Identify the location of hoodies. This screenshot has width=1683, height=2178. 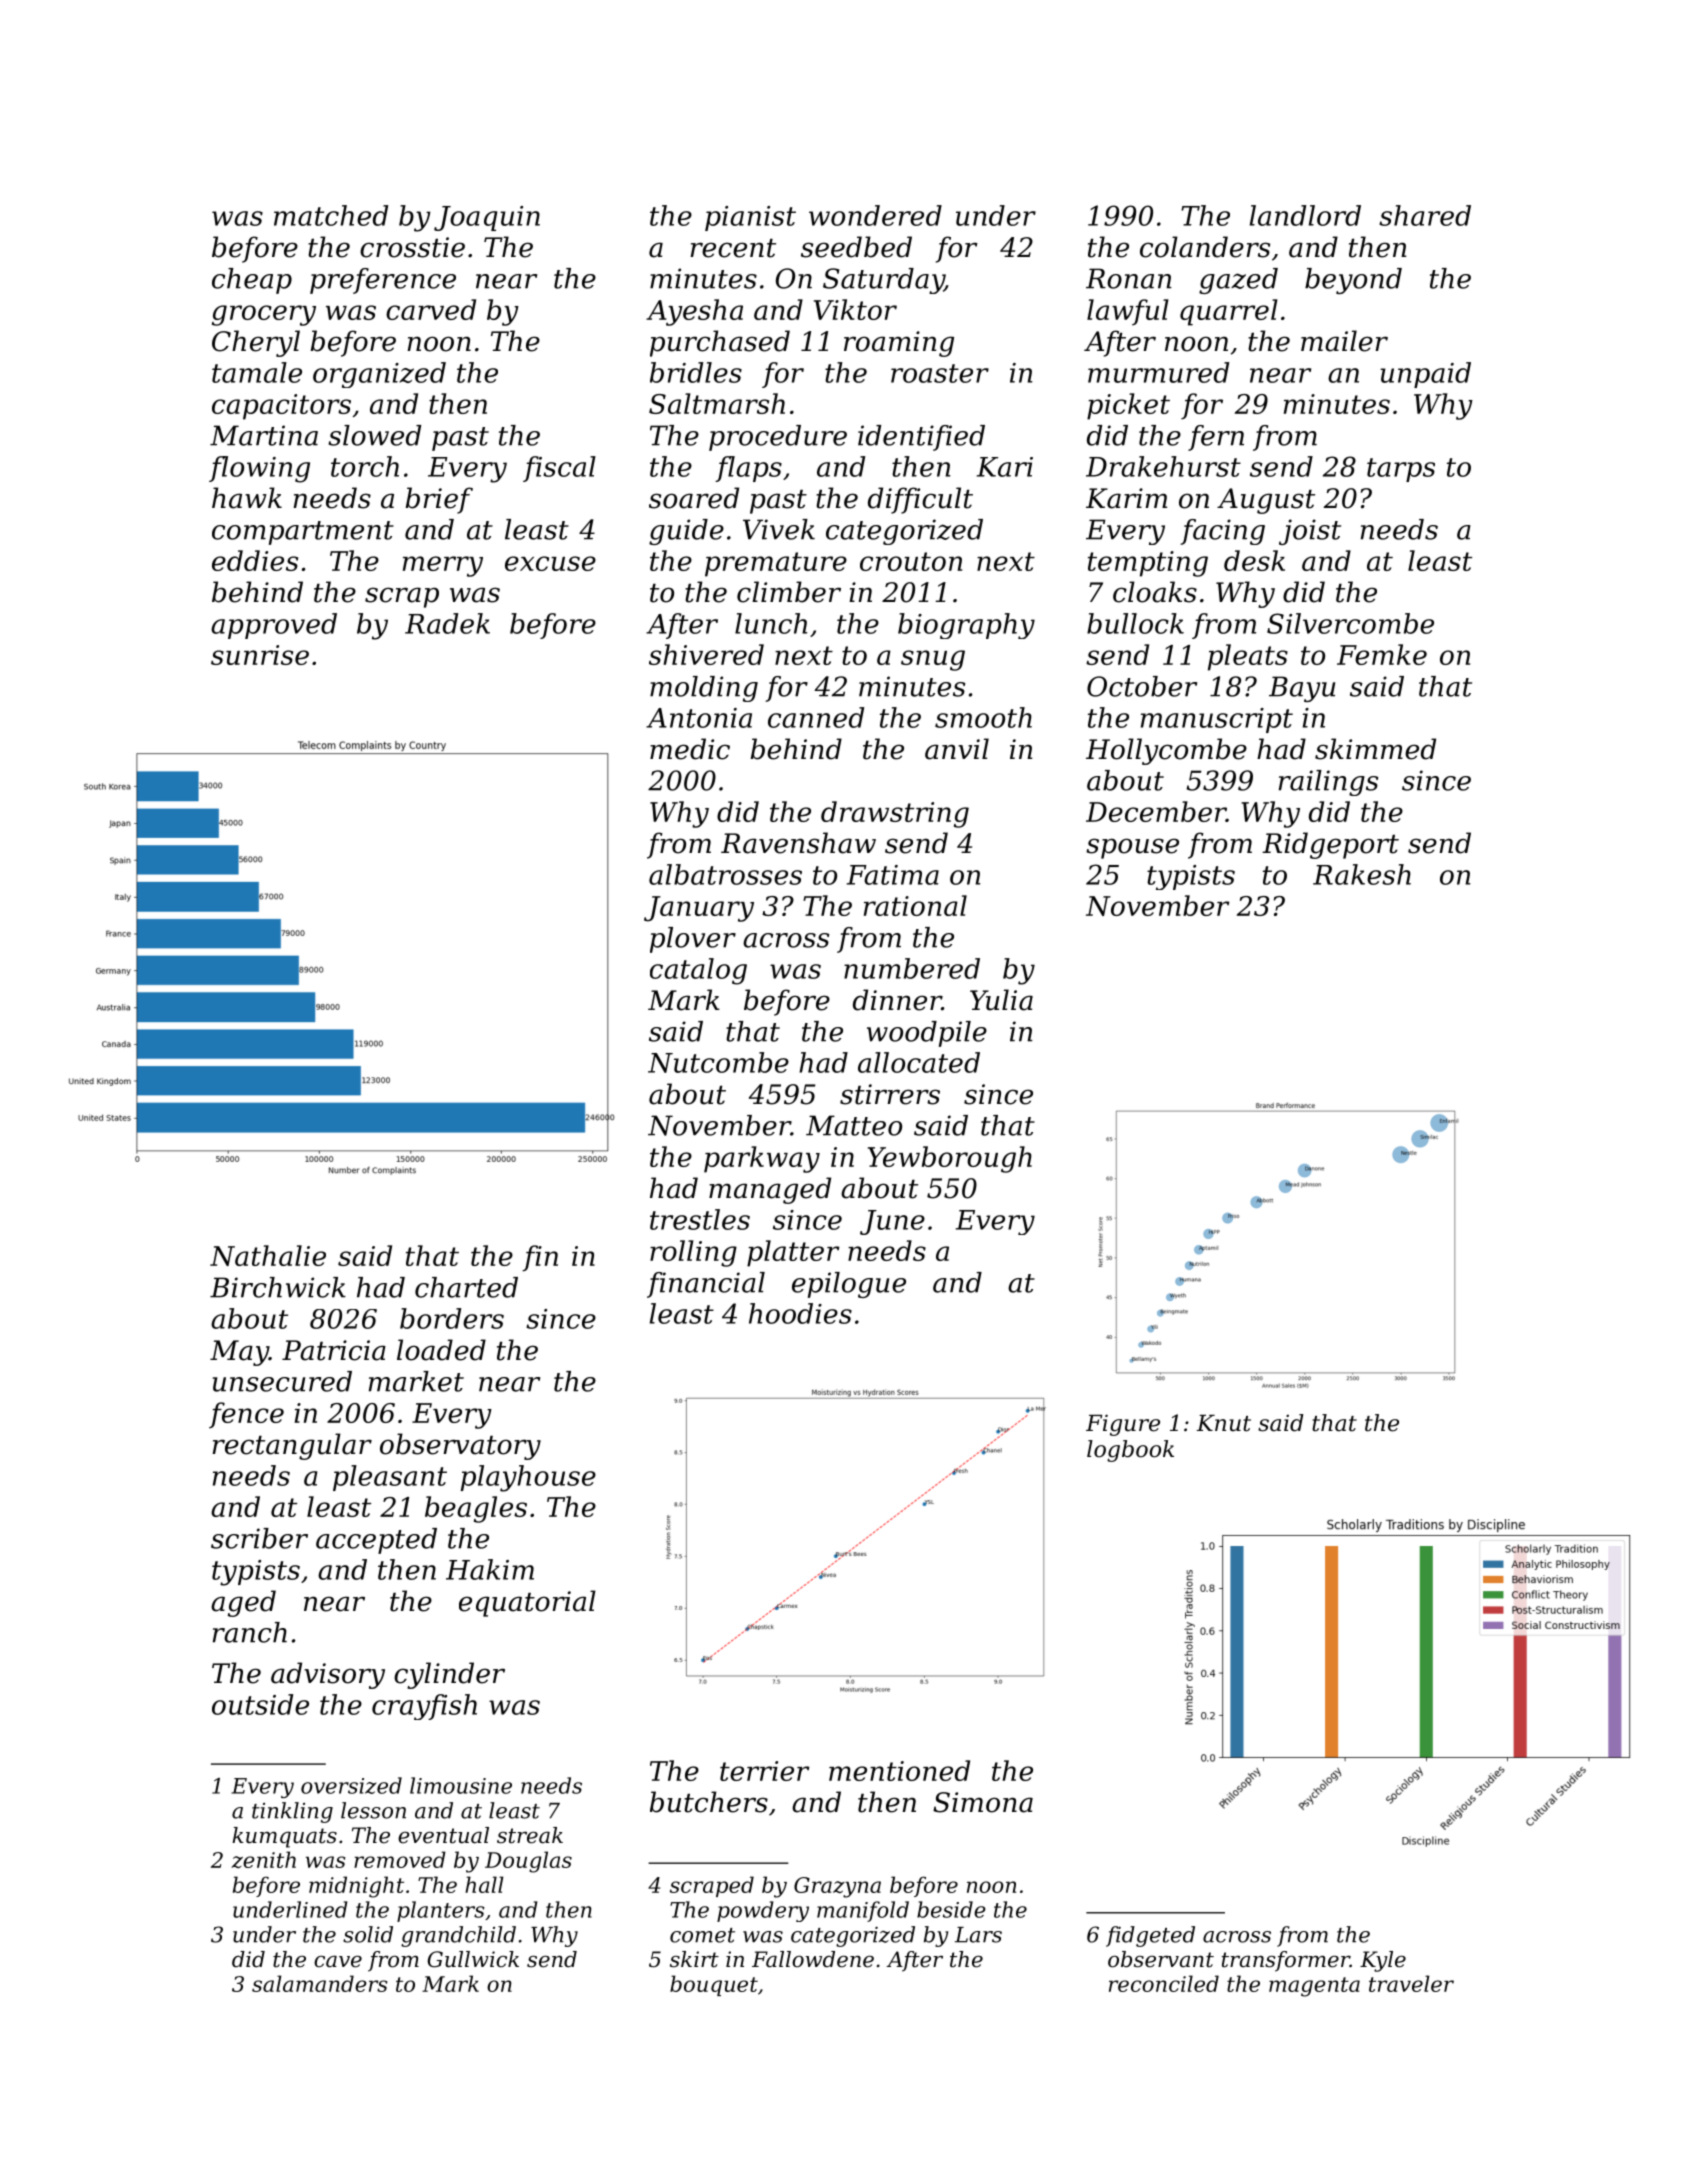
(800, 1313).
